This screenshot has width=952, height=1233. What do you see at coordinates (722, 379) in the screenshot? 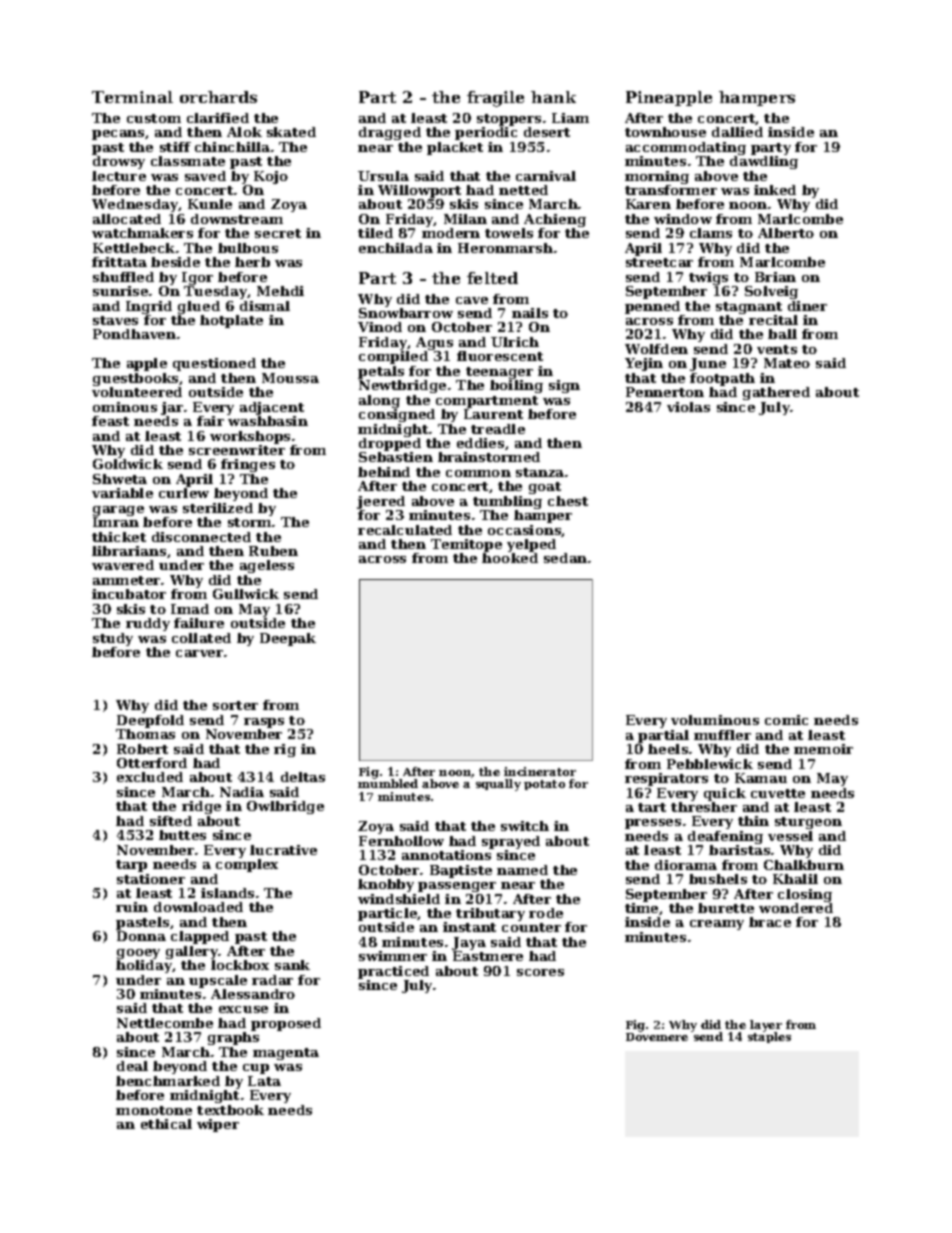
I see `footpath` at bounding box center [722, 379].
